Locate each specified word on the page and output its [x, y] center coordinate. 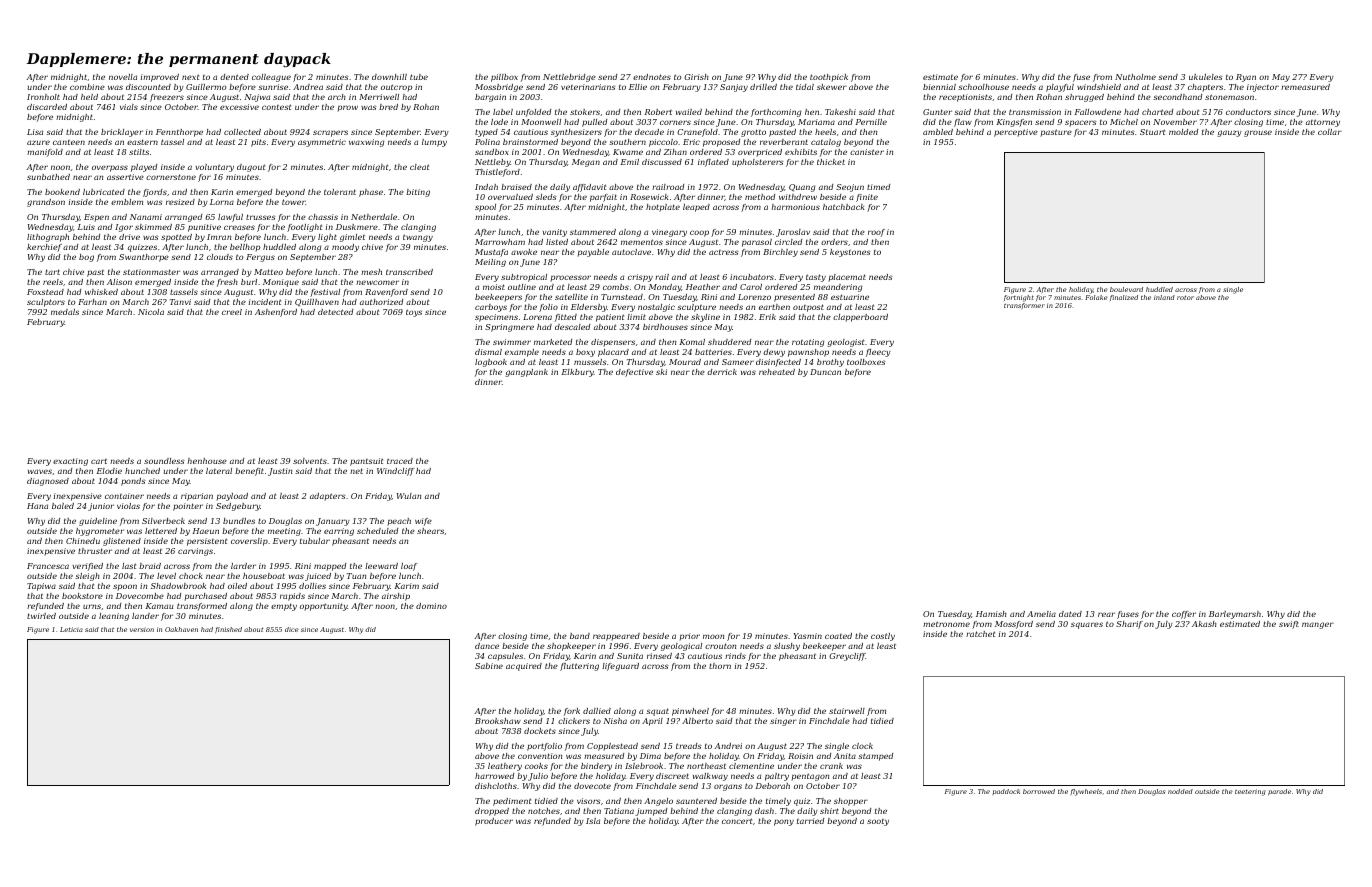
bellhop [245, 248]
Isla [593, 821]
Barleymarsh [1235, 615]
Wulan [409, 496]
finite [867, 198]
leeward [381, 566]
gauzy [1230, 133]
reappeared [616, 637]
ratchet [980, 634]
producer [494, 822]
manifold [45, 153]
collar [1330, 132]
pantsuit [366, 462]
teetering [1250, 792]
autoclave [631, 252]
